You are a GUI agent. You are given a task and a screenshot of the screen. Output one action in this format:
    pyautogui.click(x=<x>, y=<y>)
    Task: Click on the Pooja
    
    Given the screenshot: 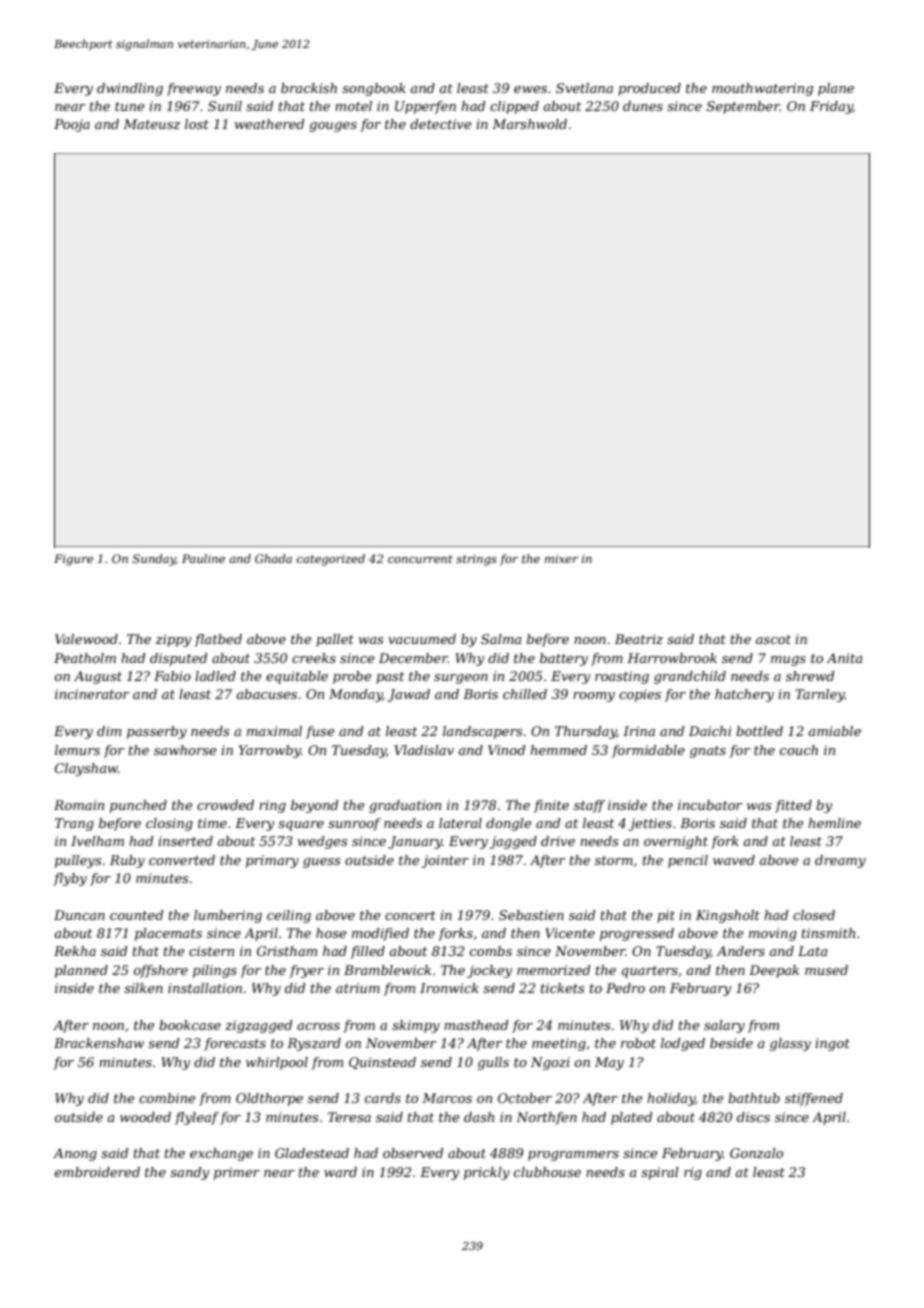 What is the action you would take?
    pyautogui.click(x=72, y=125)
